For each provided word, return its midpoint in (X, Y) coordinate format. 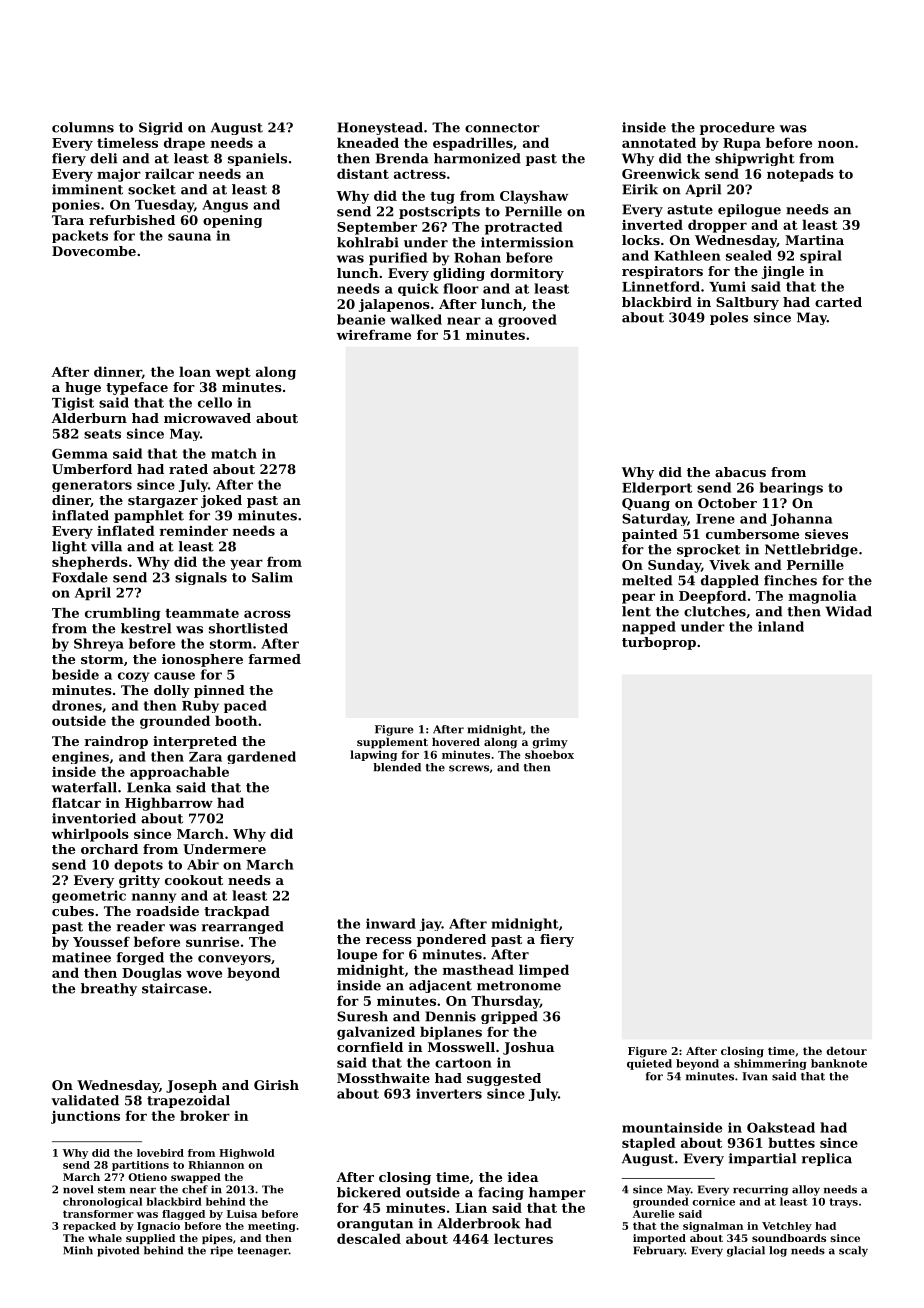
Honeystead (380, 128)
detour (846, 1051)
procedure (737, 128)
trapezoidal (188, 1101)
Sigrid (161, 128)
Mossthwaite (383, 1078)
